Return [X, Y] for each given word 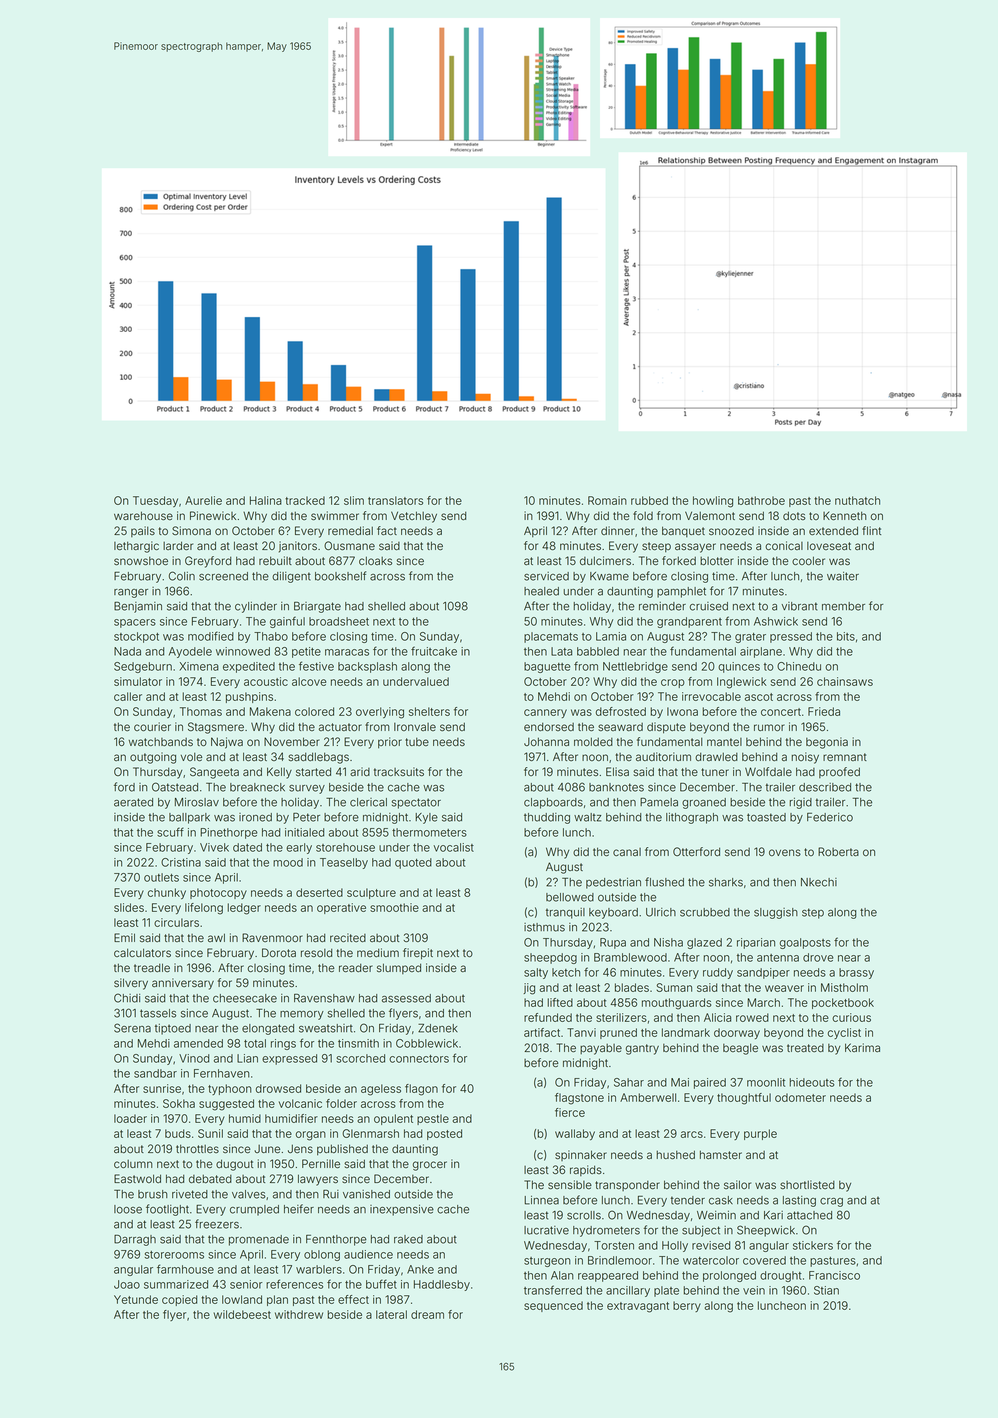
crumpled [254, 1210]
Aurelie [203, 500]
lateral [391, 1314]
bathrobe [761, 500]
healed [541, 591]
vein [754, 1290]
